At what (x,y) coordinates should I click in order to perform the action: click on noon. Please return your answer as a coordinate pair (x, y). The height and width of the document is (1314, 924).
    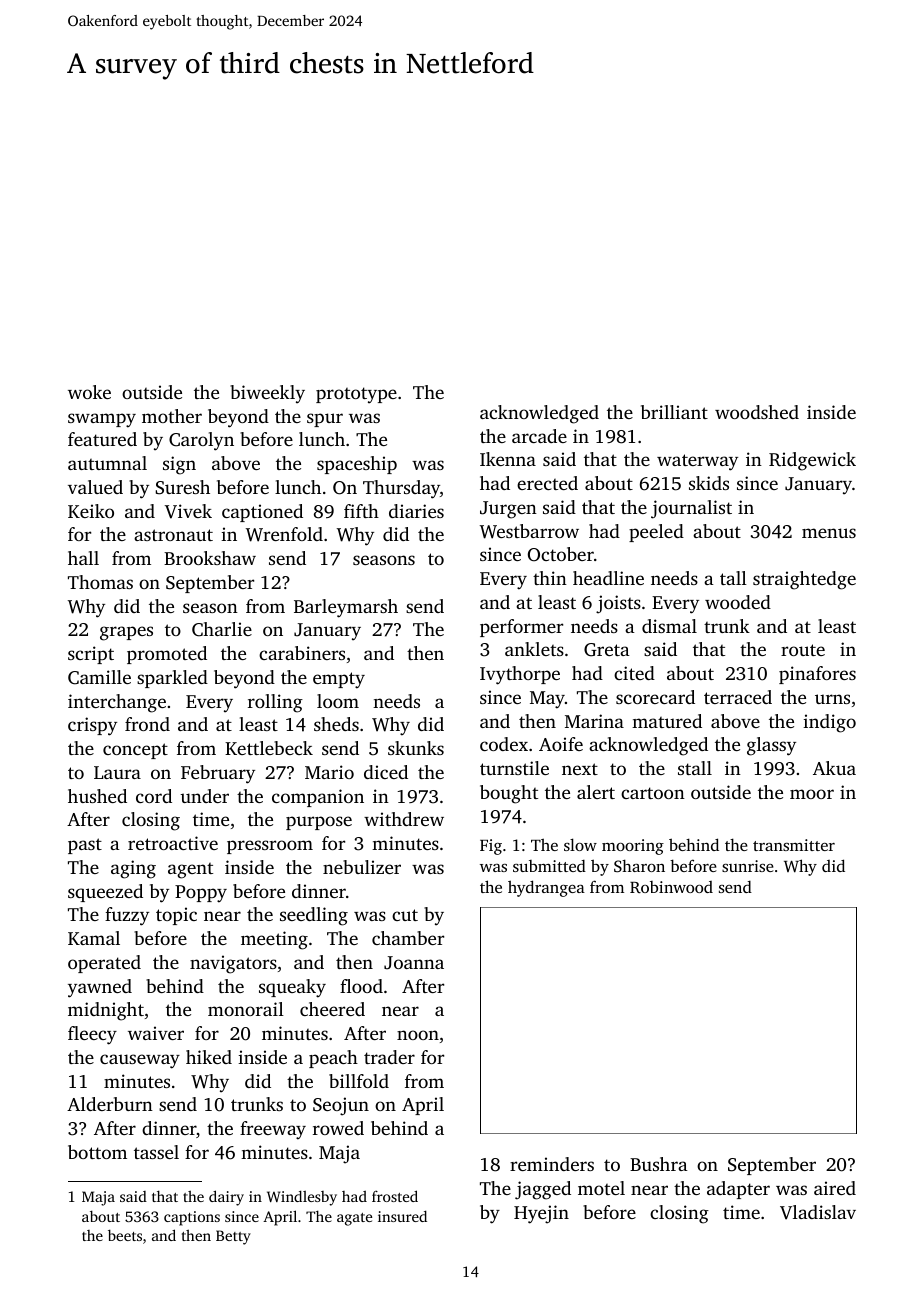
    Looking at the image, I should click on (418, 1035).
